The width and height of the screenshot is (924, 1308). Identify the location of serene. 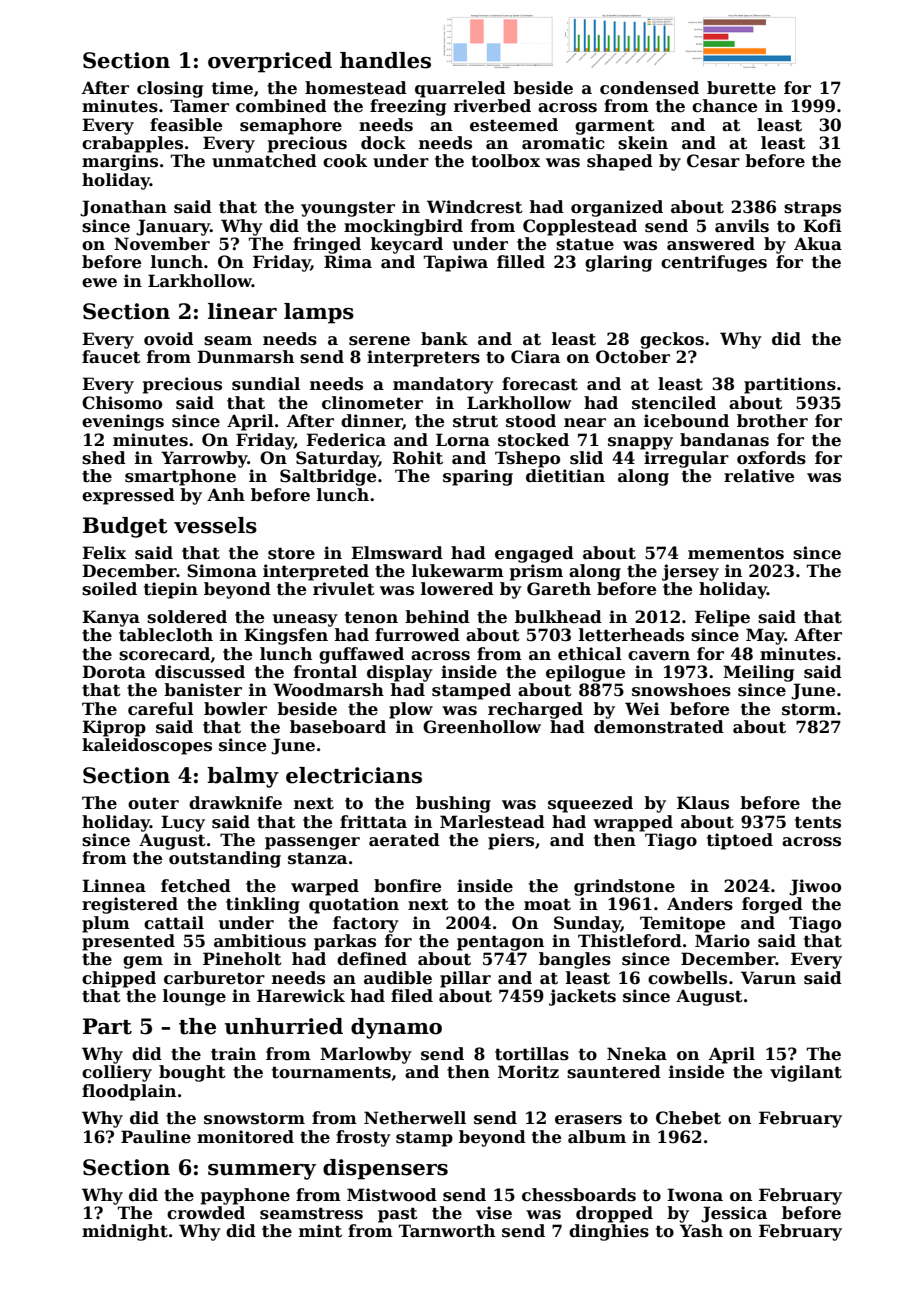
(379, 341).
